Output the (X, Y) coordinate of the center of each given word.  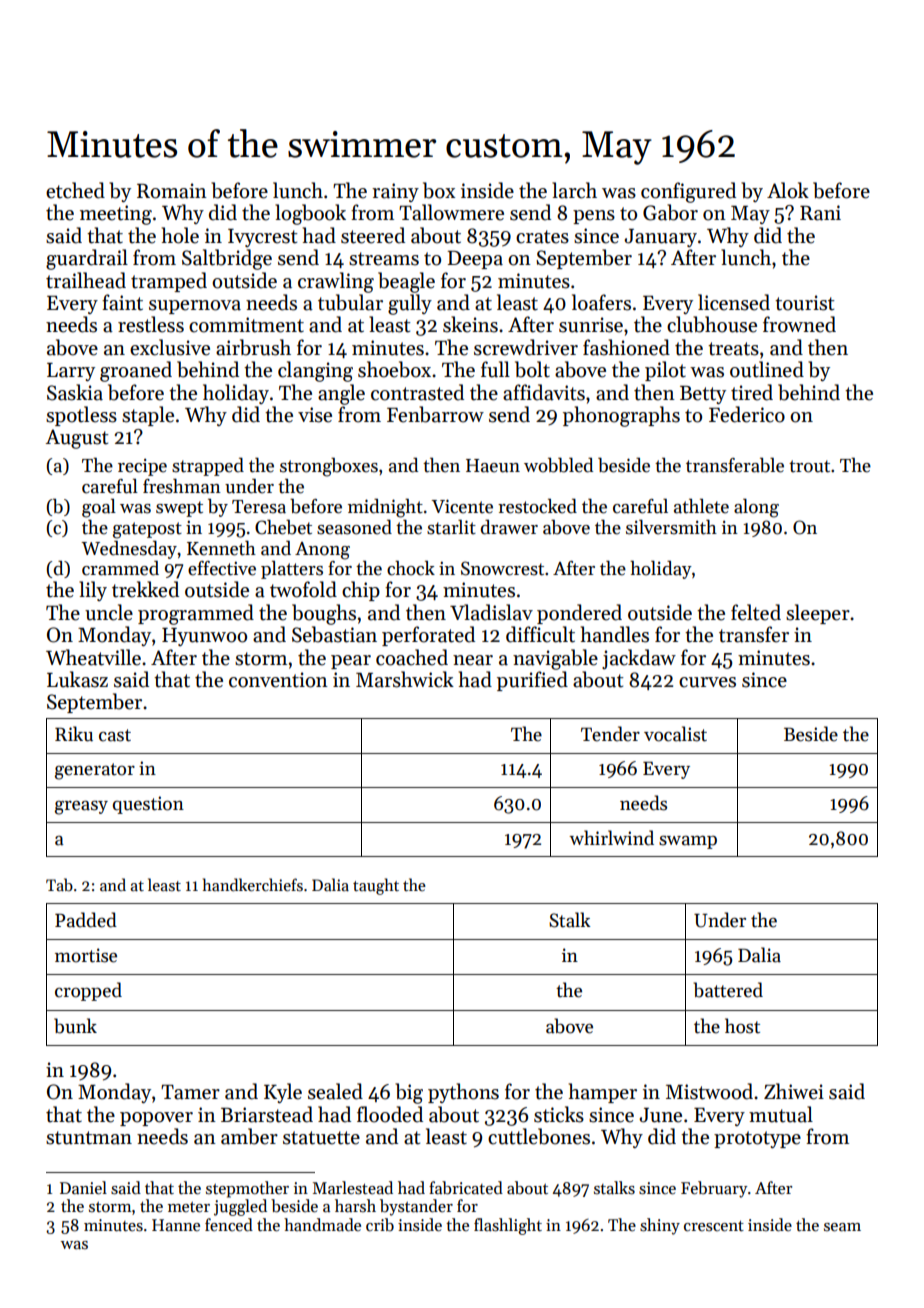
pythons (463, 1093)
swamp (688, 842)
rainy (395, 192)
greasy (81, 807)
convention (278, 680)
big (409, 1093)
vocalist (675, 734)
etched (75, 190)
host (742, 1026)
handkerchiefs (253, 884)
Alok (788, 190)
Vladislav (491, 612)
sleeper (818, 614)
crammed (120, 568)
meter (189, 1207)
